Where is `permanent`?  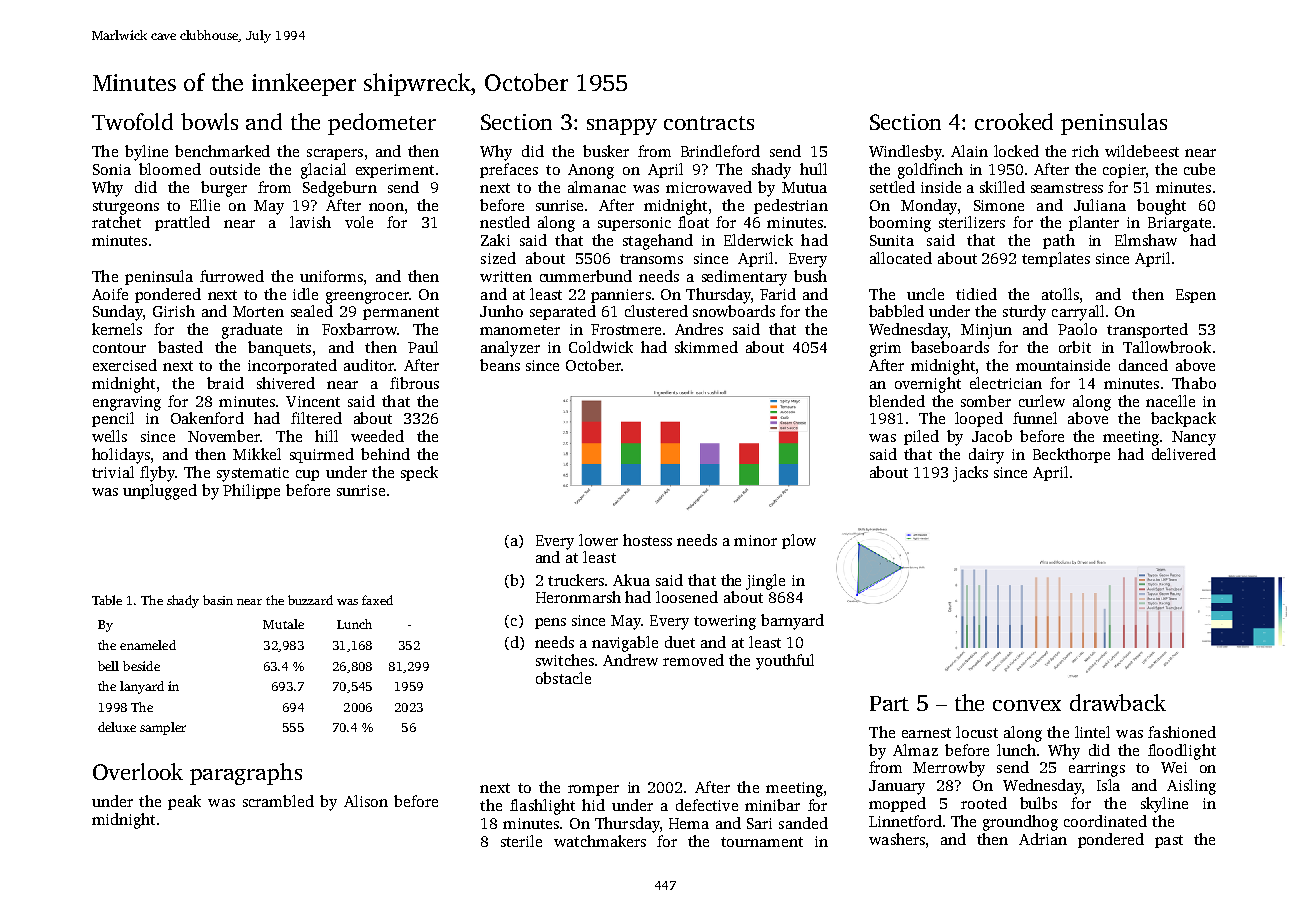 permanent is located at coordinates (401, 313).
